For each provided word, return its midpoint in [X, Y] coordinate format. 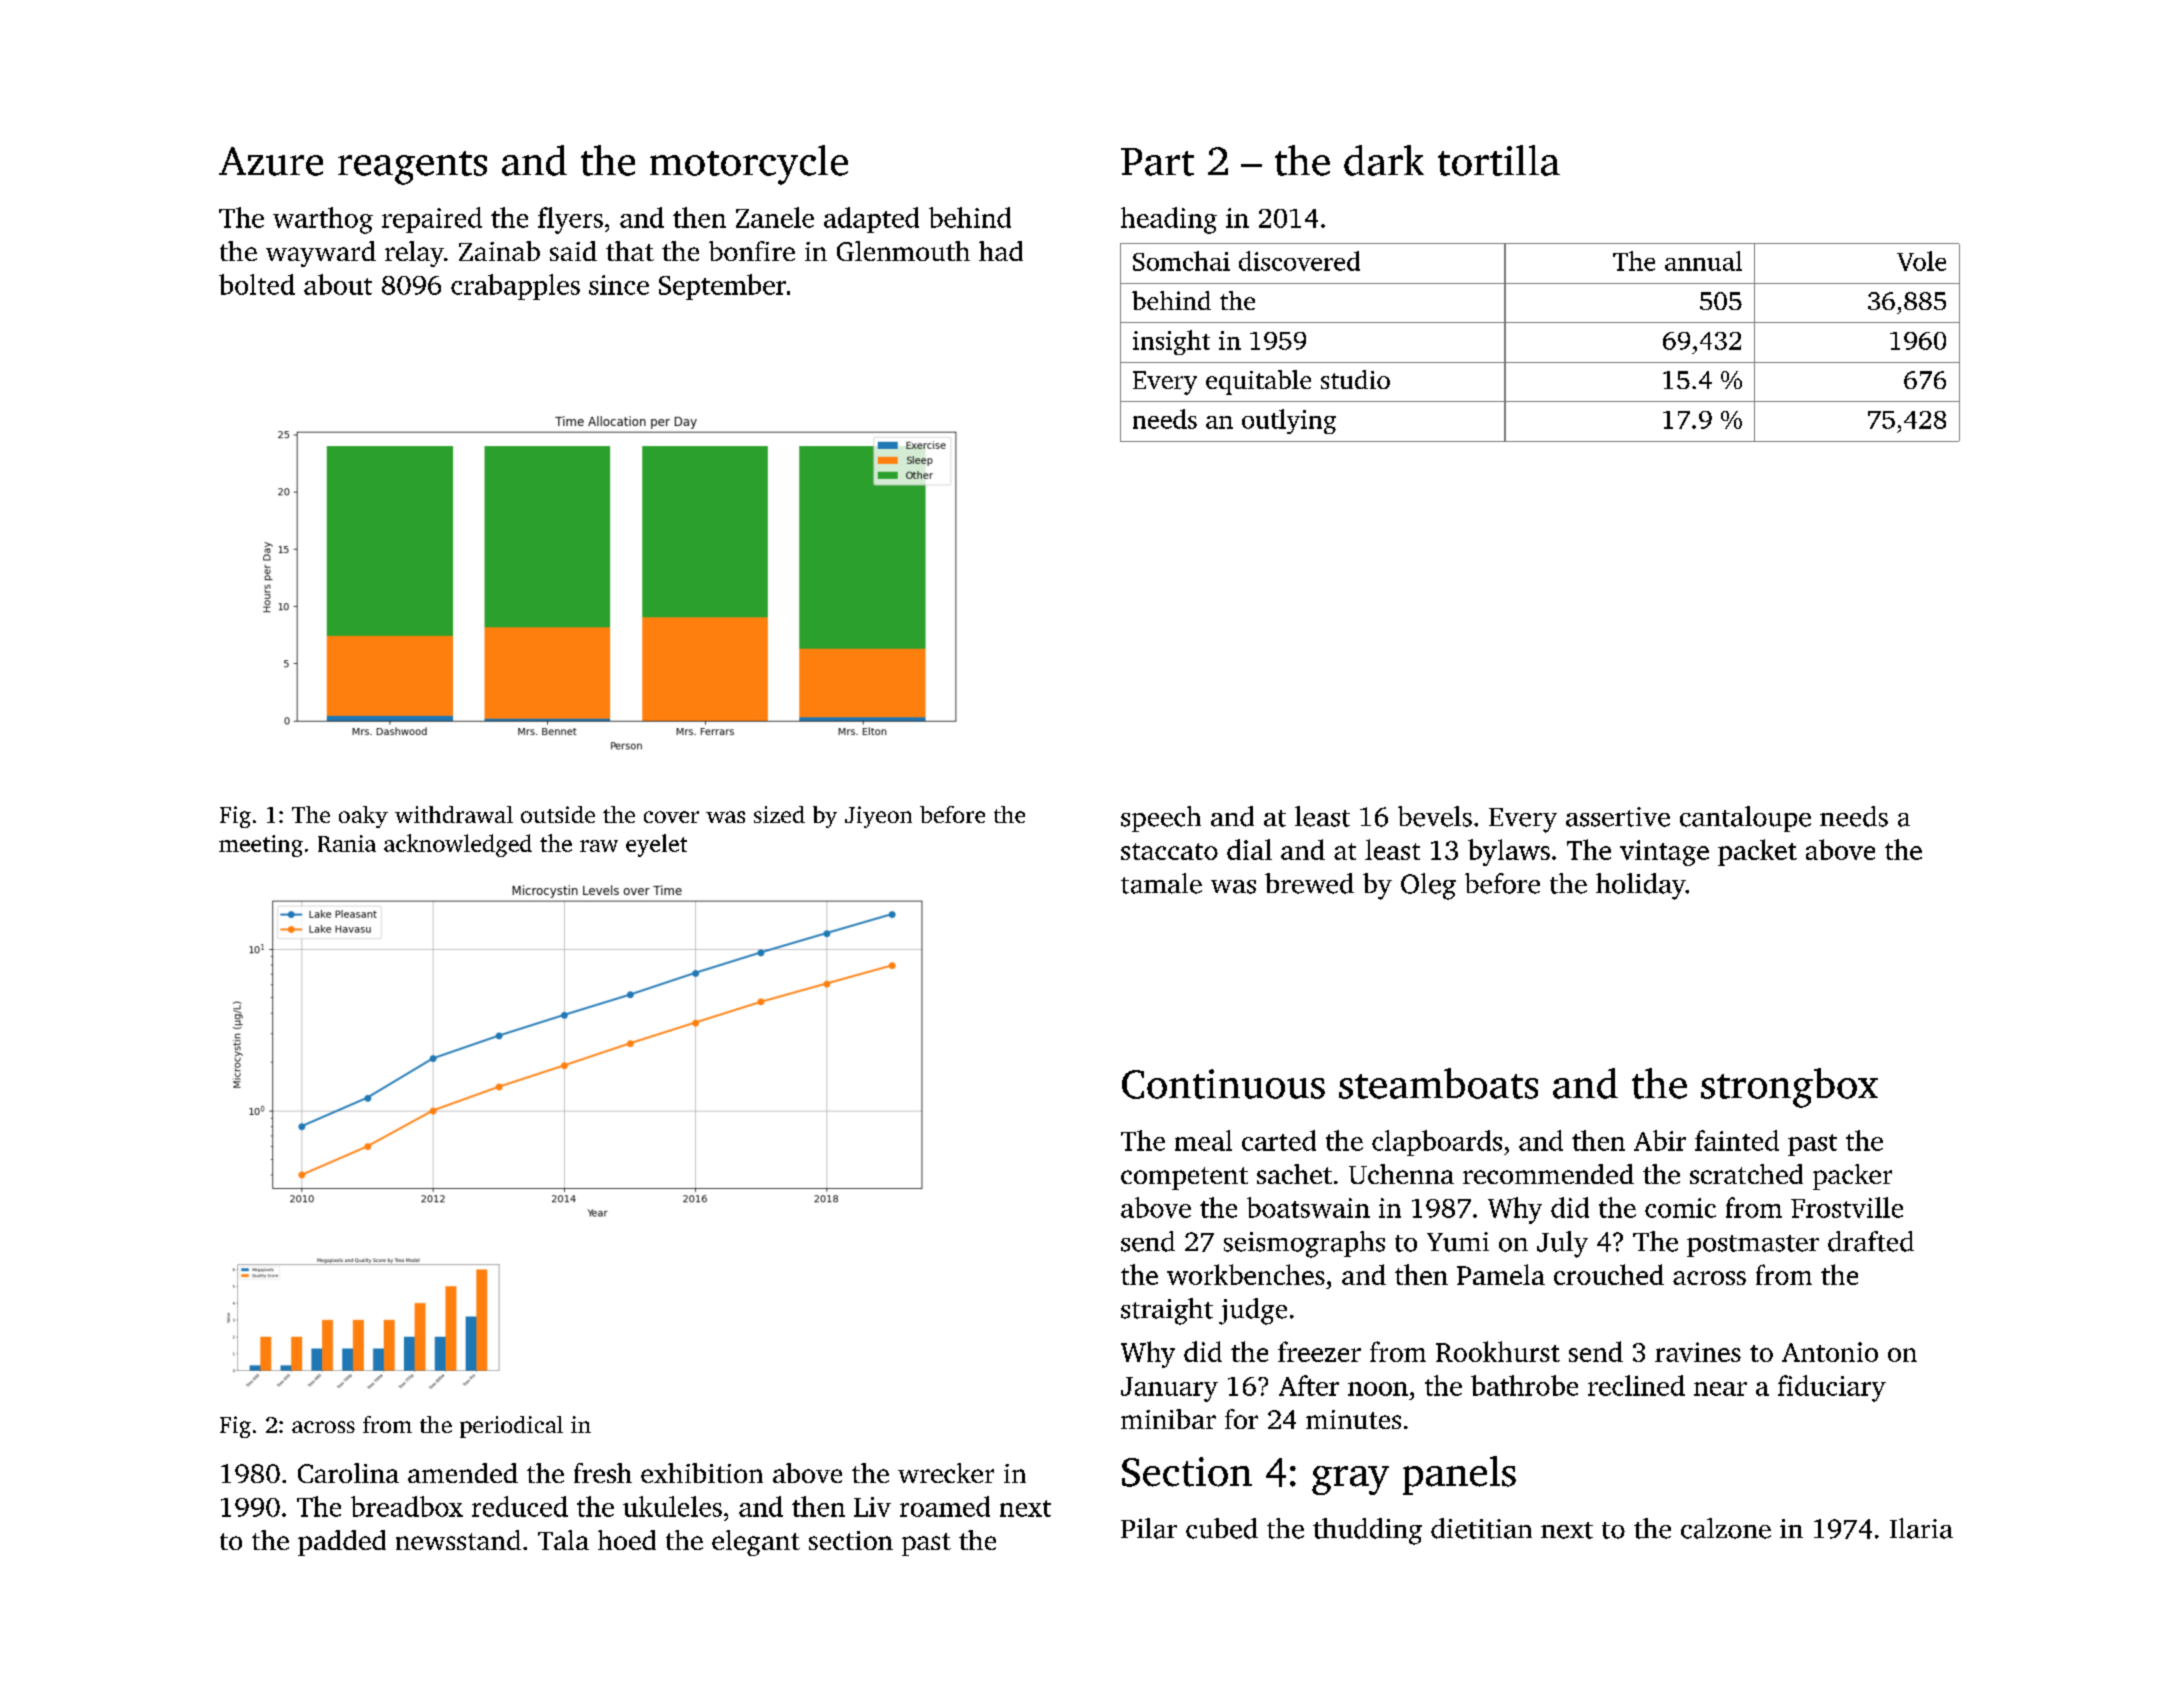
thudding [1367, 1531]
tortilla [1499, 160]
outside [558, 814]
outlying [1289, 421]
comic [1680, 1208]
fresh [603, 1473]
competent [1184, 1178]
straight [1167, 1311]
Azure [271, 161]
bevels [1435, 816]
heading [1169, 220]
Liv [872, 1507]
